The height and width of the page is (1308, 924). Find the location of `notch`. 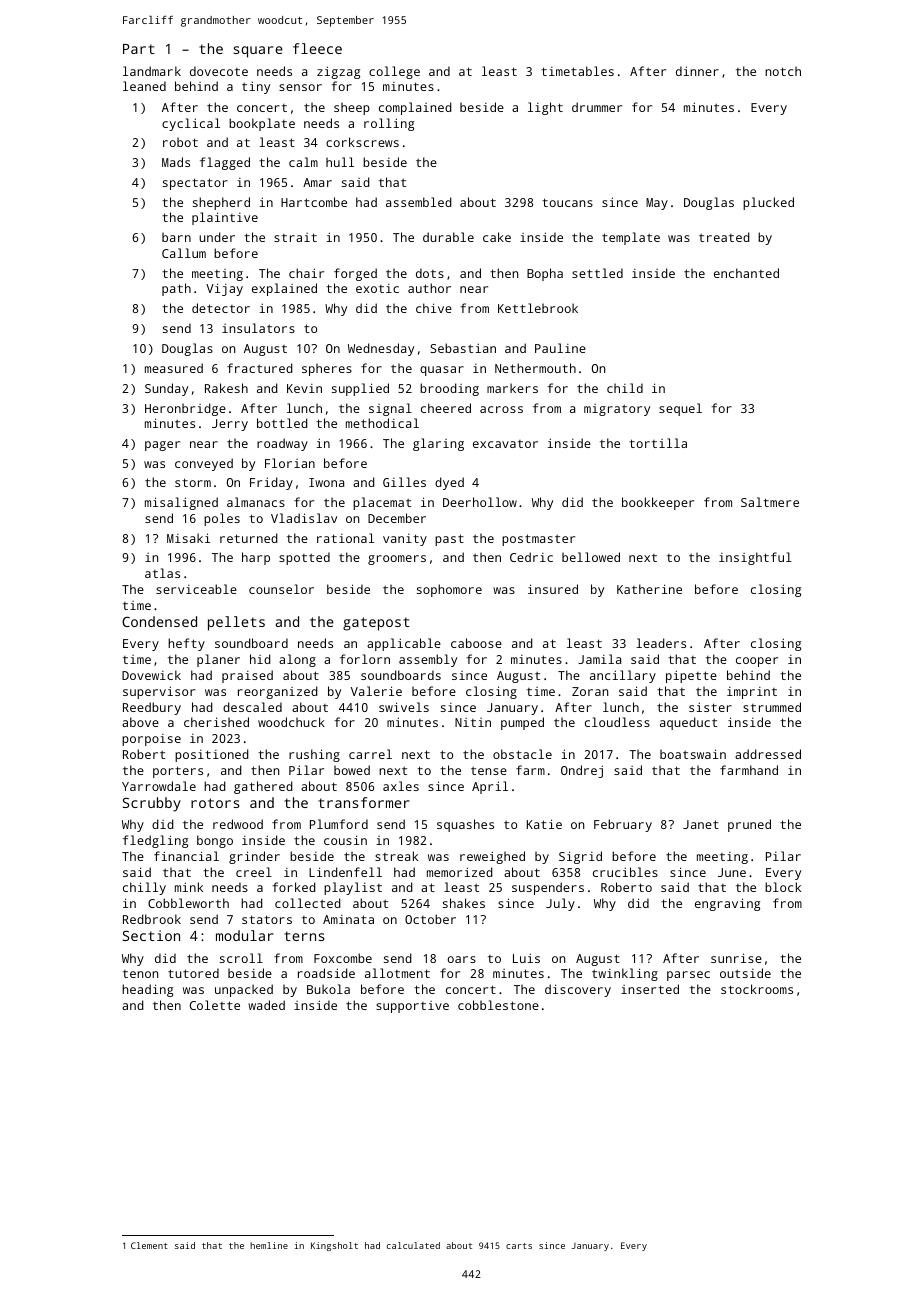

notch is located at coordinates (783, 71).
